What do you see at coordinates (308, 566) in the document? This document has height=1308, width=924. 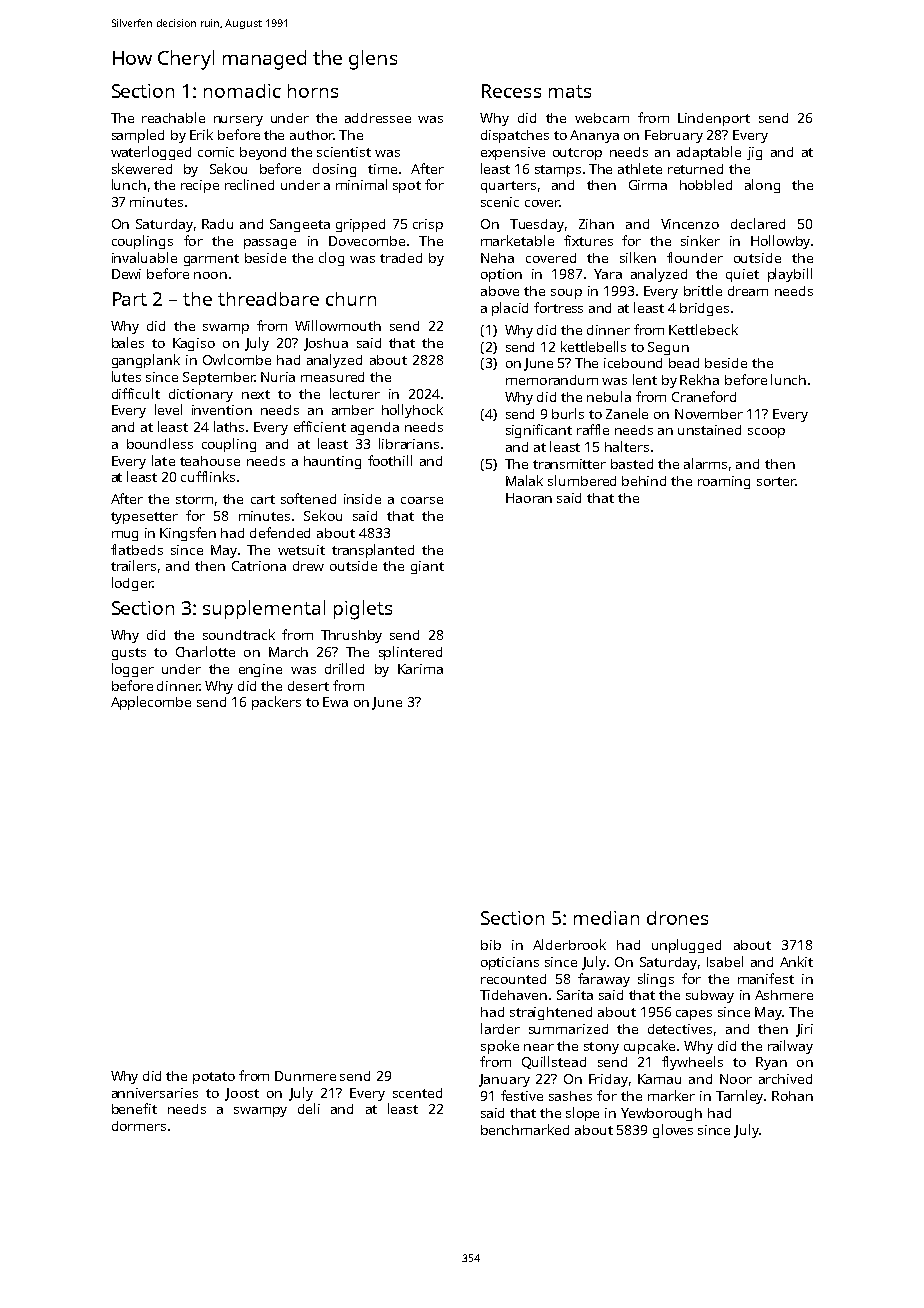 I see `drew` at bounding box center [308, 566].
